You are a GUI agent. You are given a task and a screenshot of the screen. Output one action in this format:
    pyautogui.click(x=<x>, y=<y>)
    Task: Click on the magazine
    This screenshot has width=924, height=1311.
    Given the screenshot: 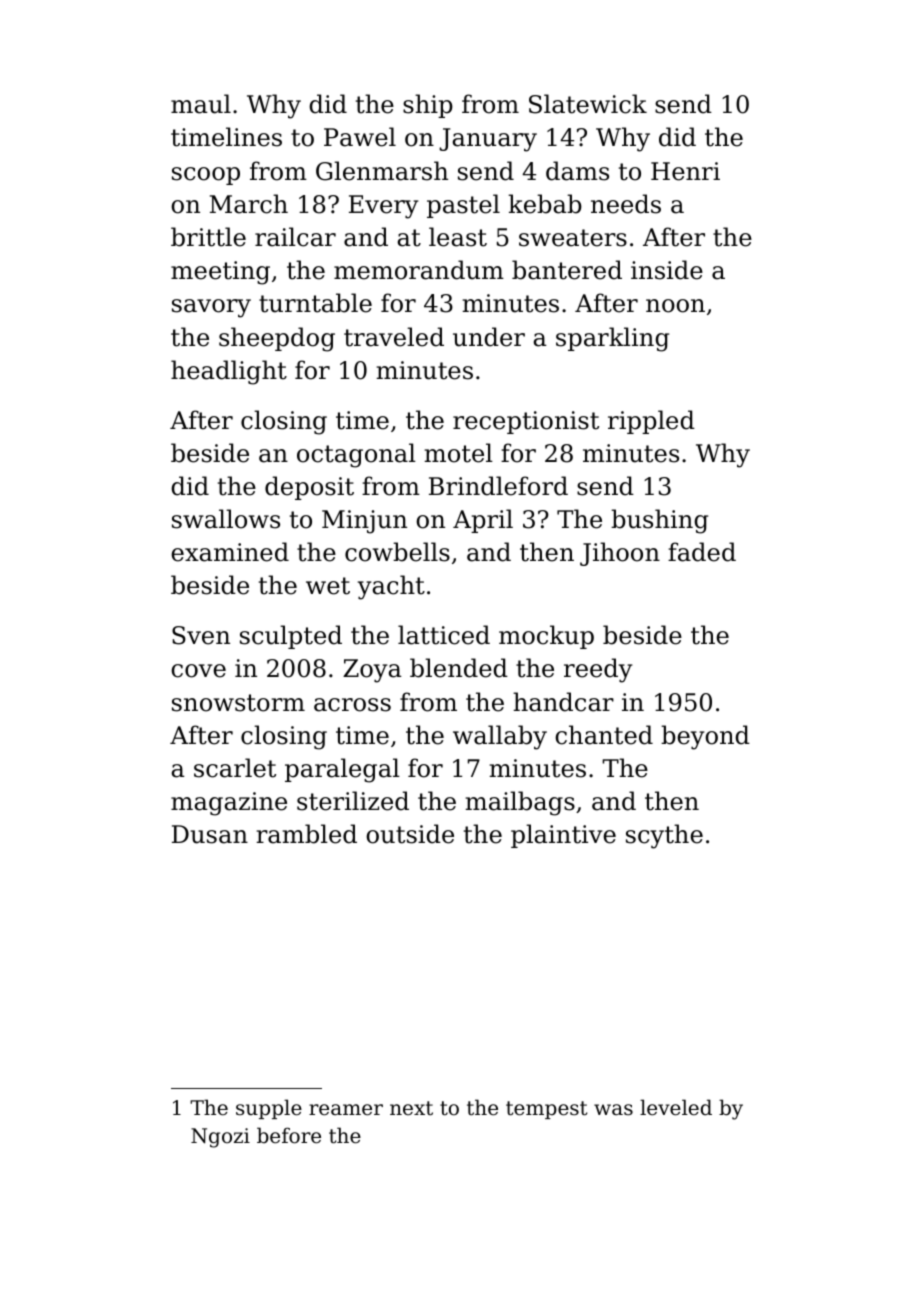 What is the action you would take?
    pyautogui.click(x=229, y=804)
